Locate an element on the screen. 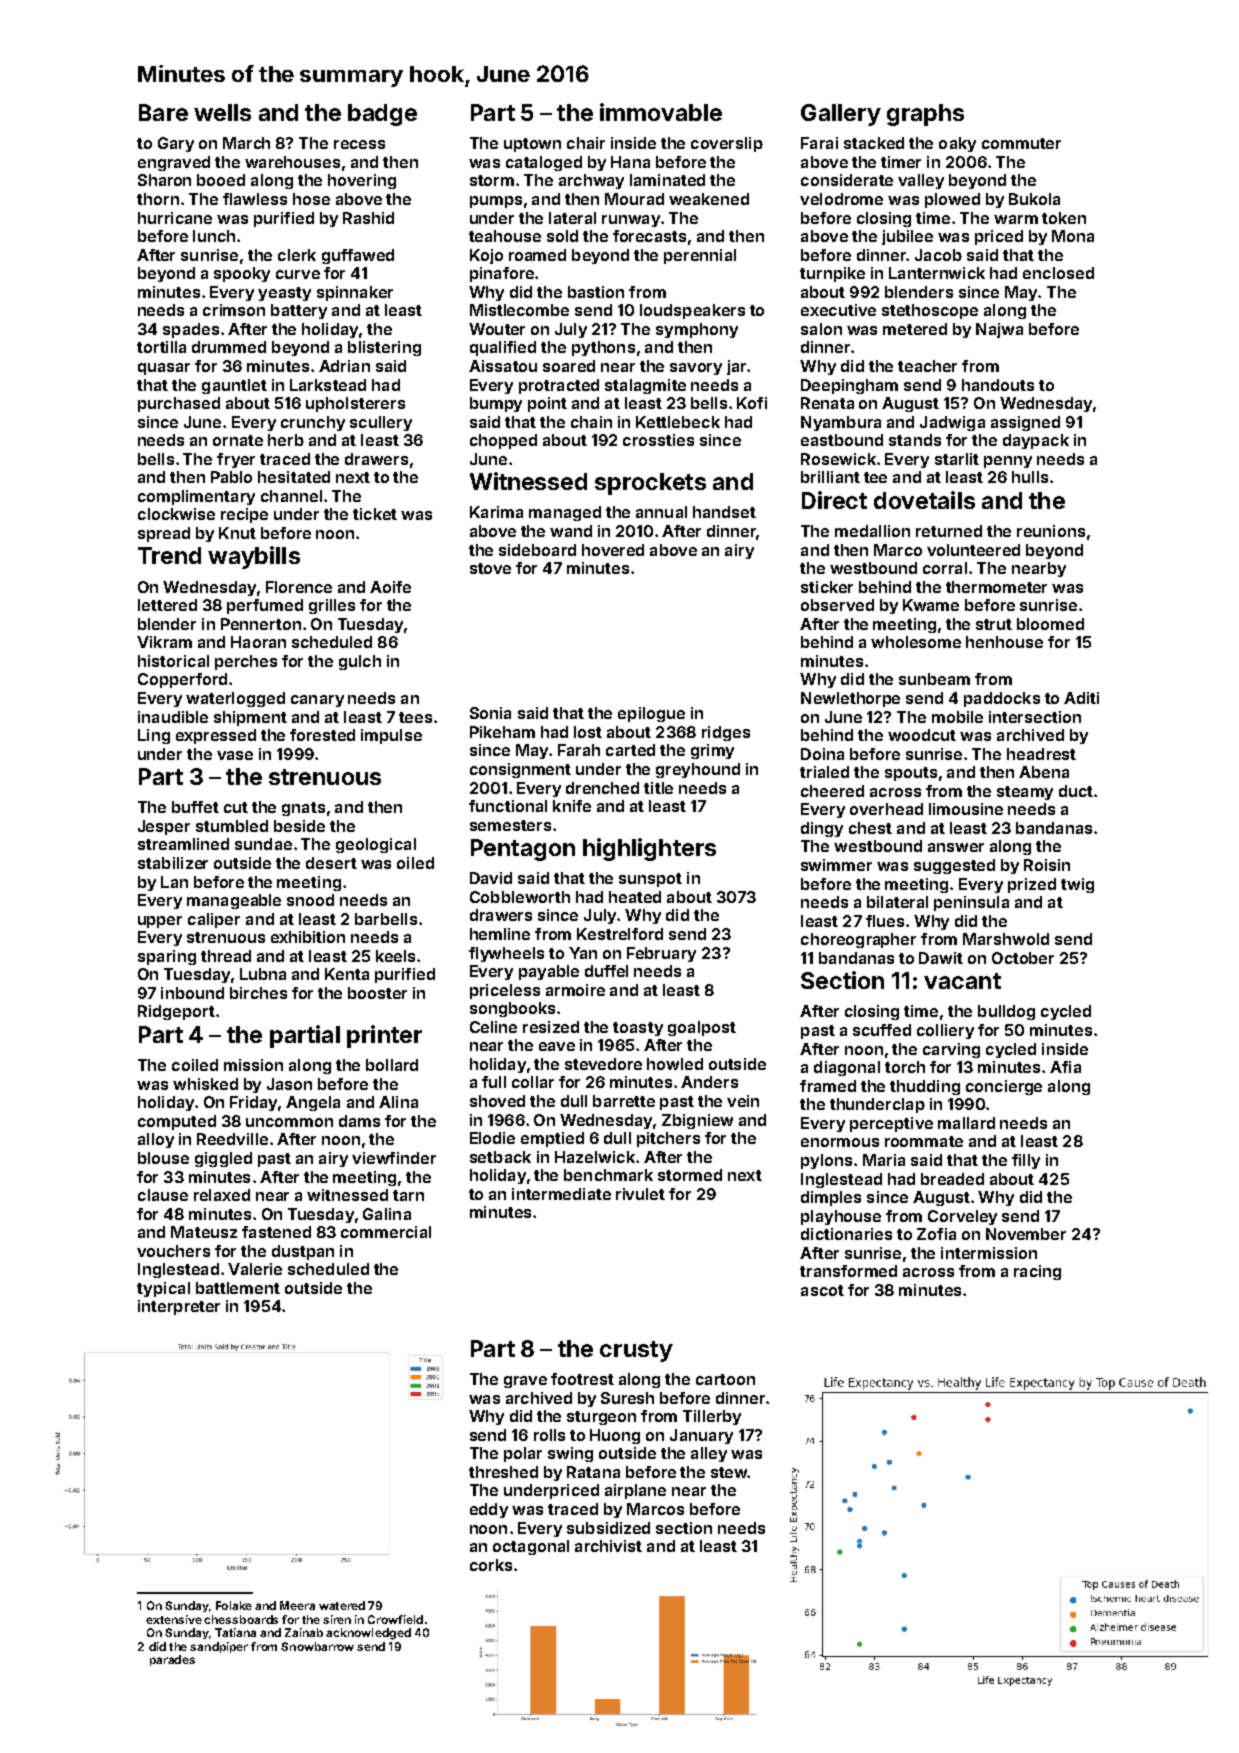 The height and width of the screenshot is (1753, 1239). historical is located at coordinates (173, 661).
